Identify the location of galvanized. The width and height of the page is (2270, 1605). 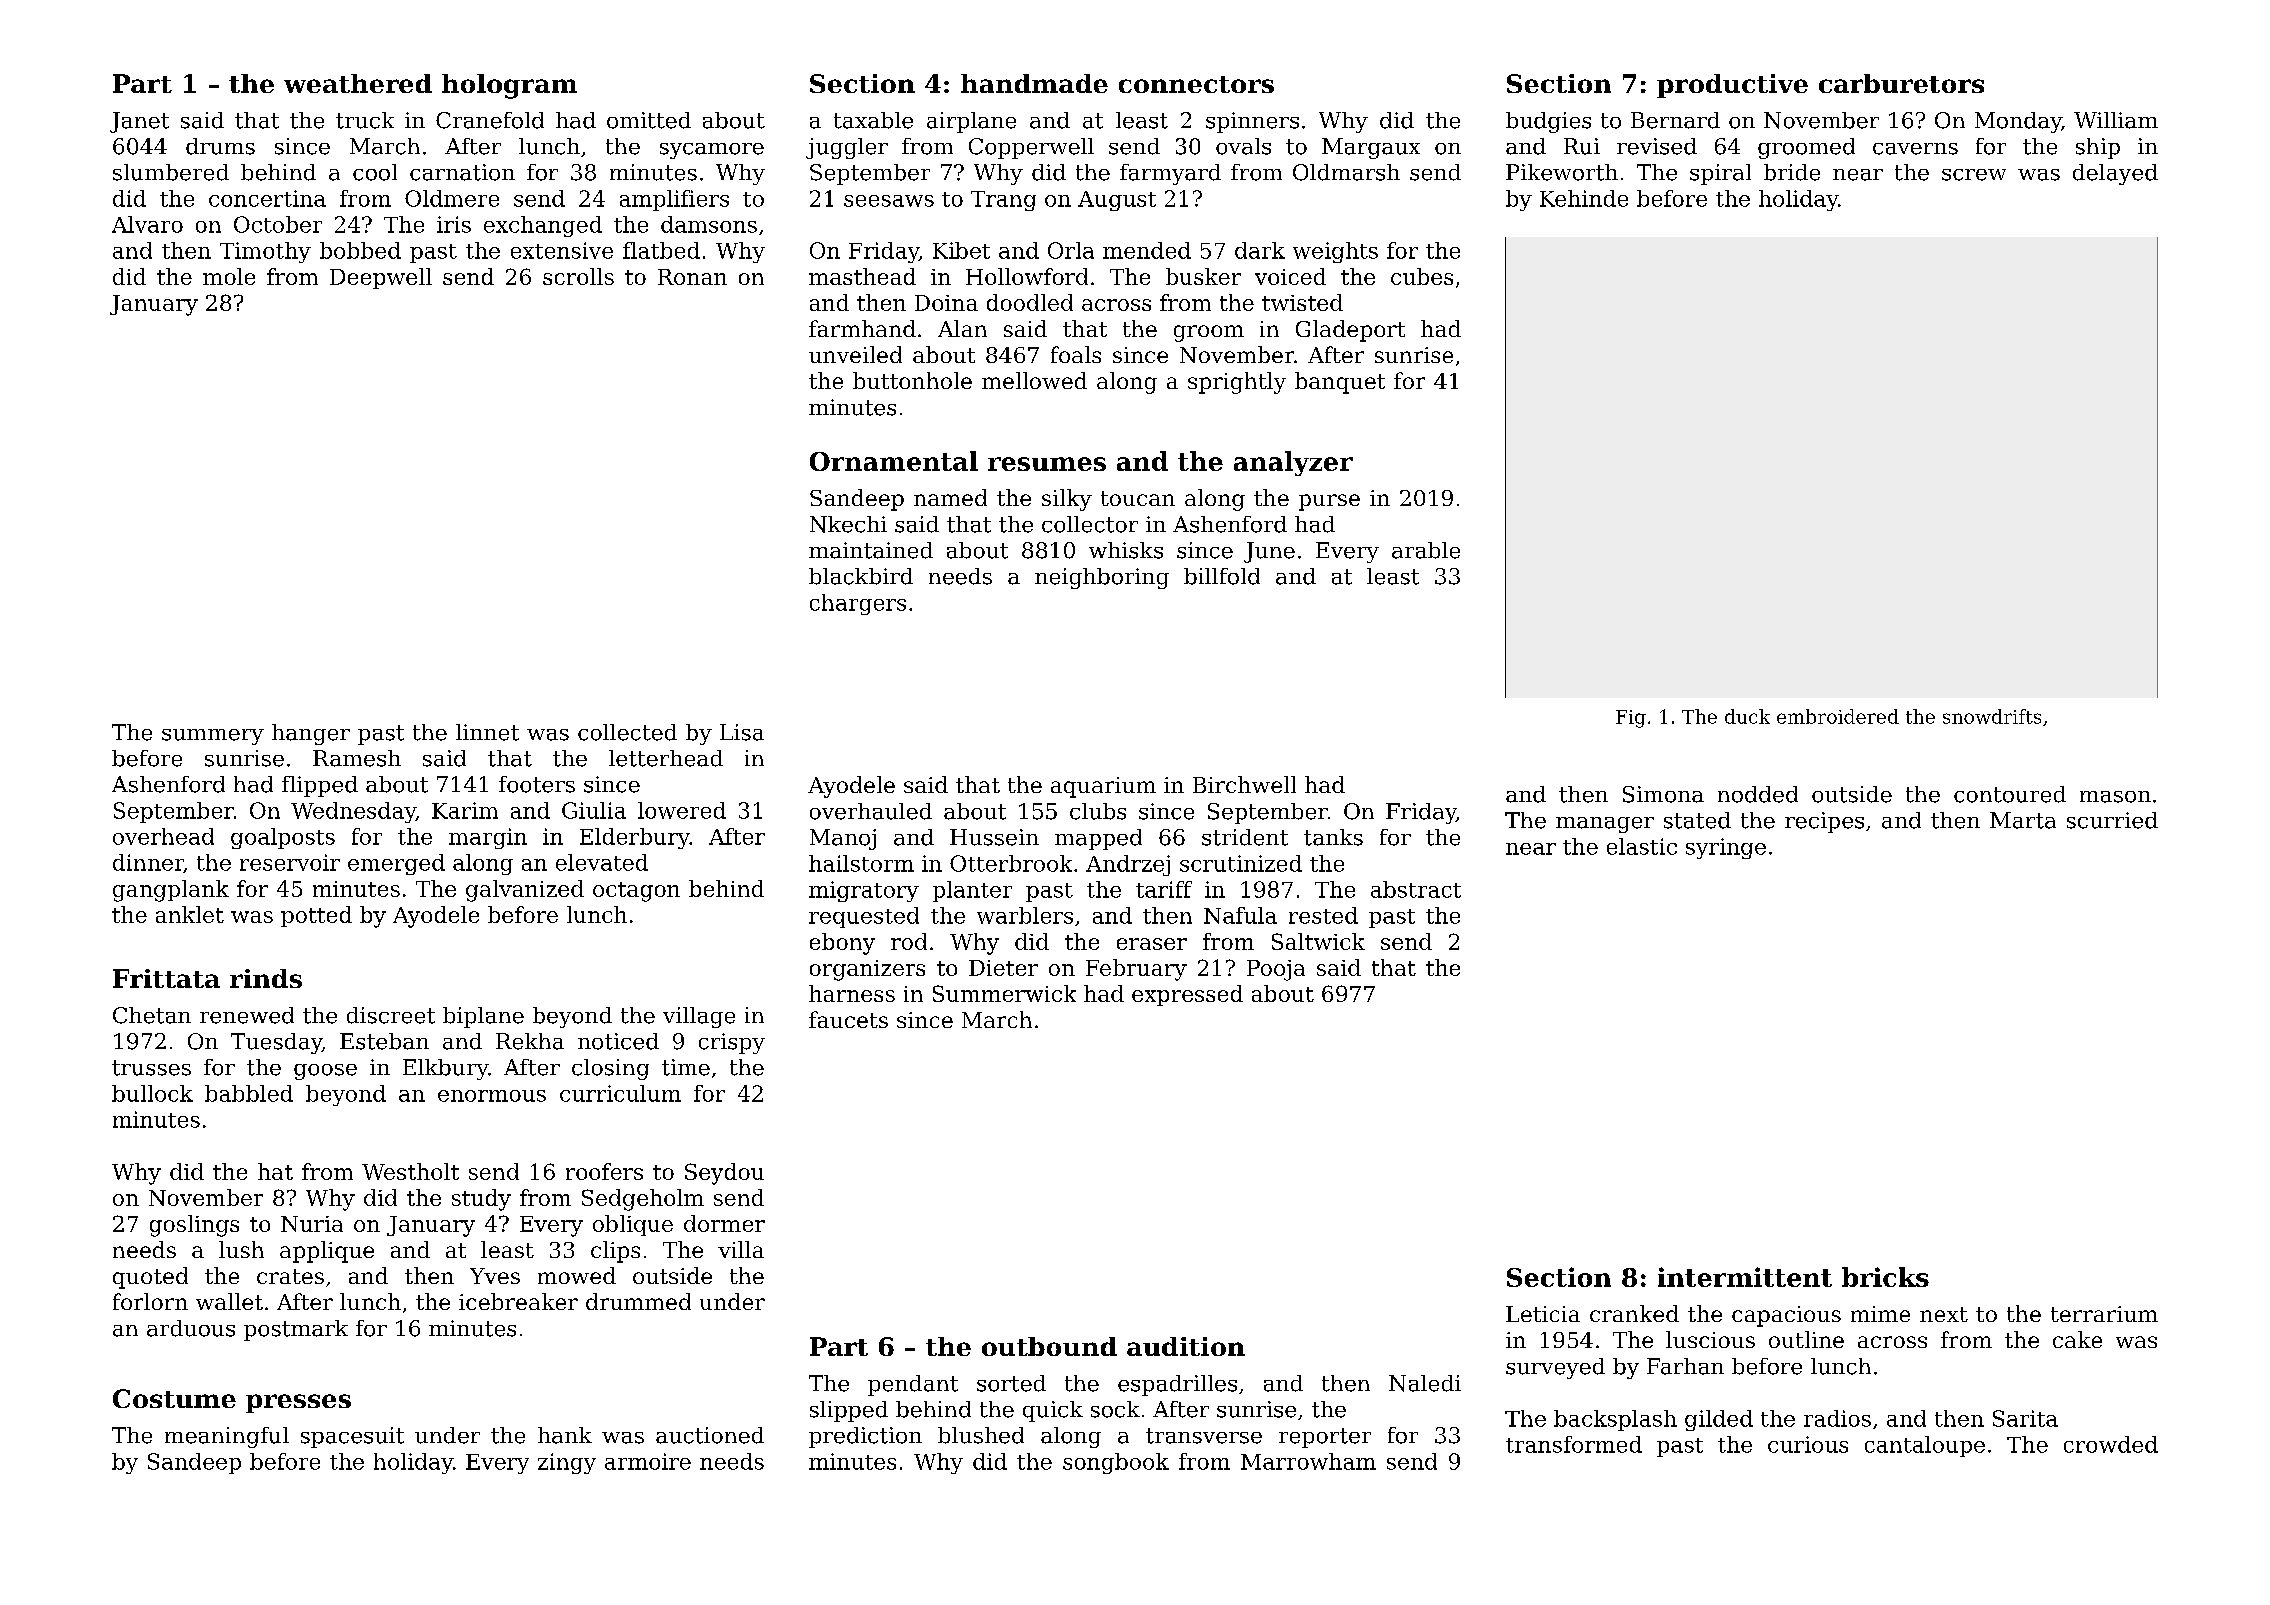
(525, 891).
